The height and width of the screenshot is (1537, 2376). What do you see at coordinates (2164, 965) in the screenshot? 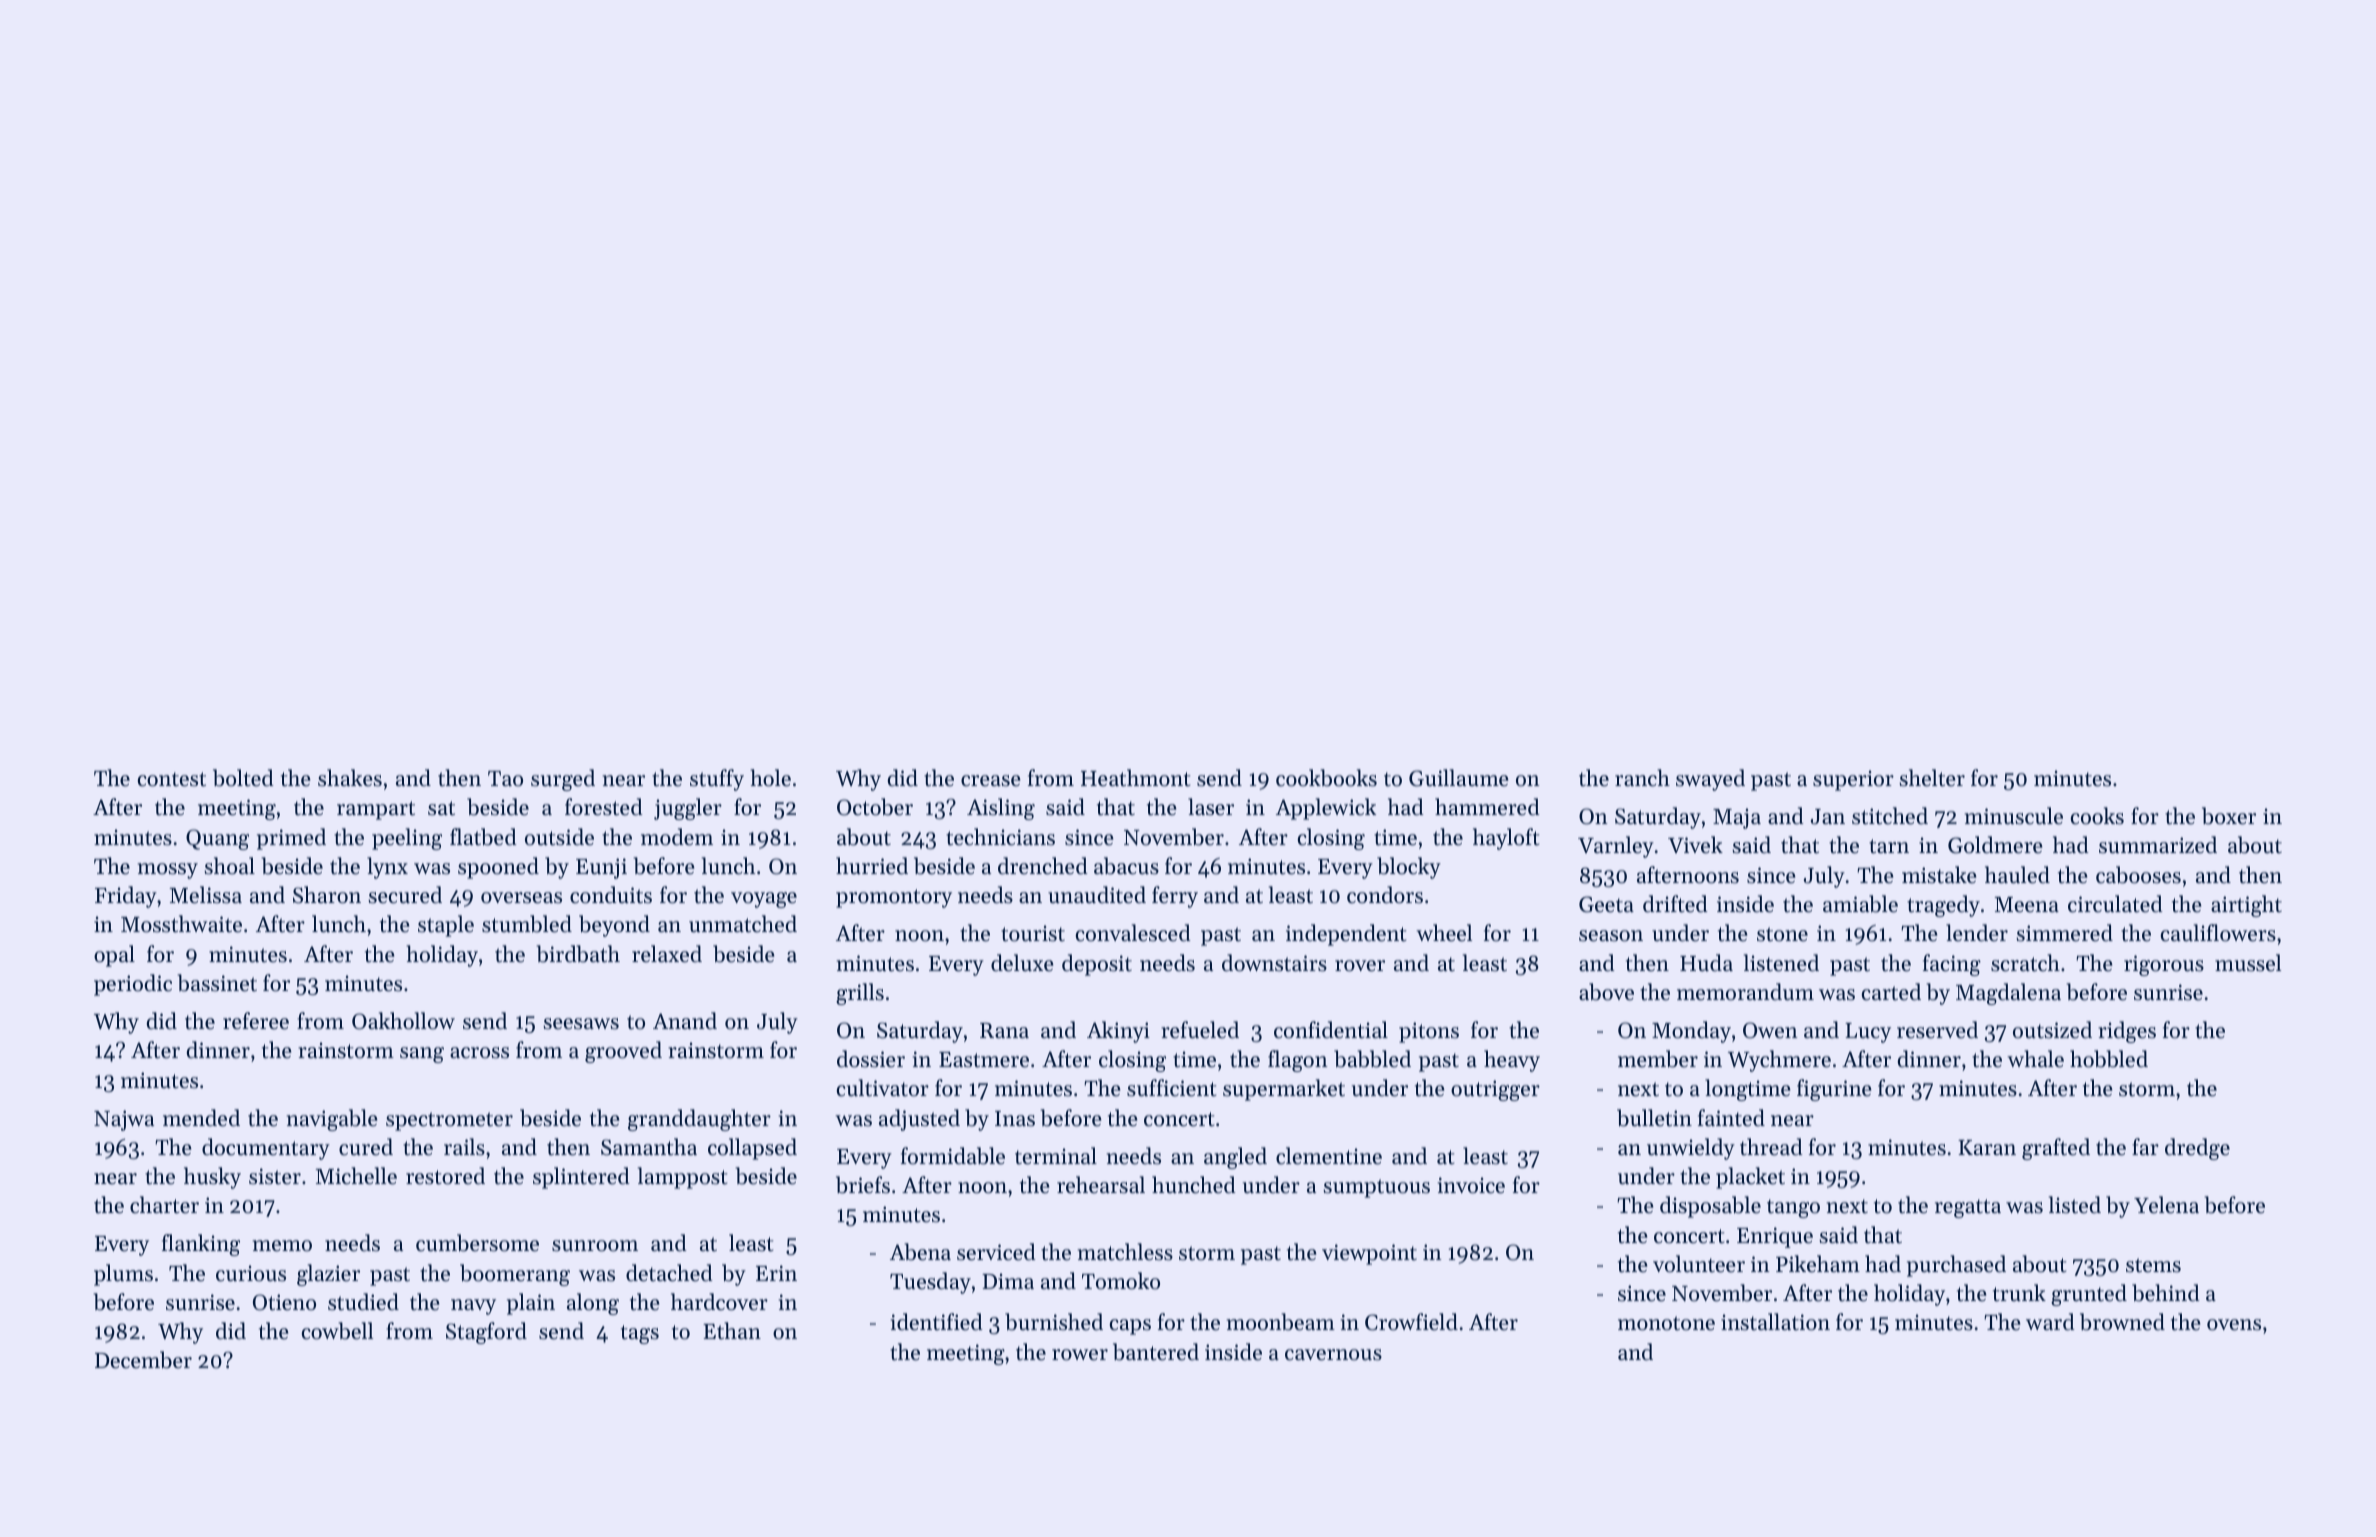
I see `rigorous` at bounding box center [2164, 965].
